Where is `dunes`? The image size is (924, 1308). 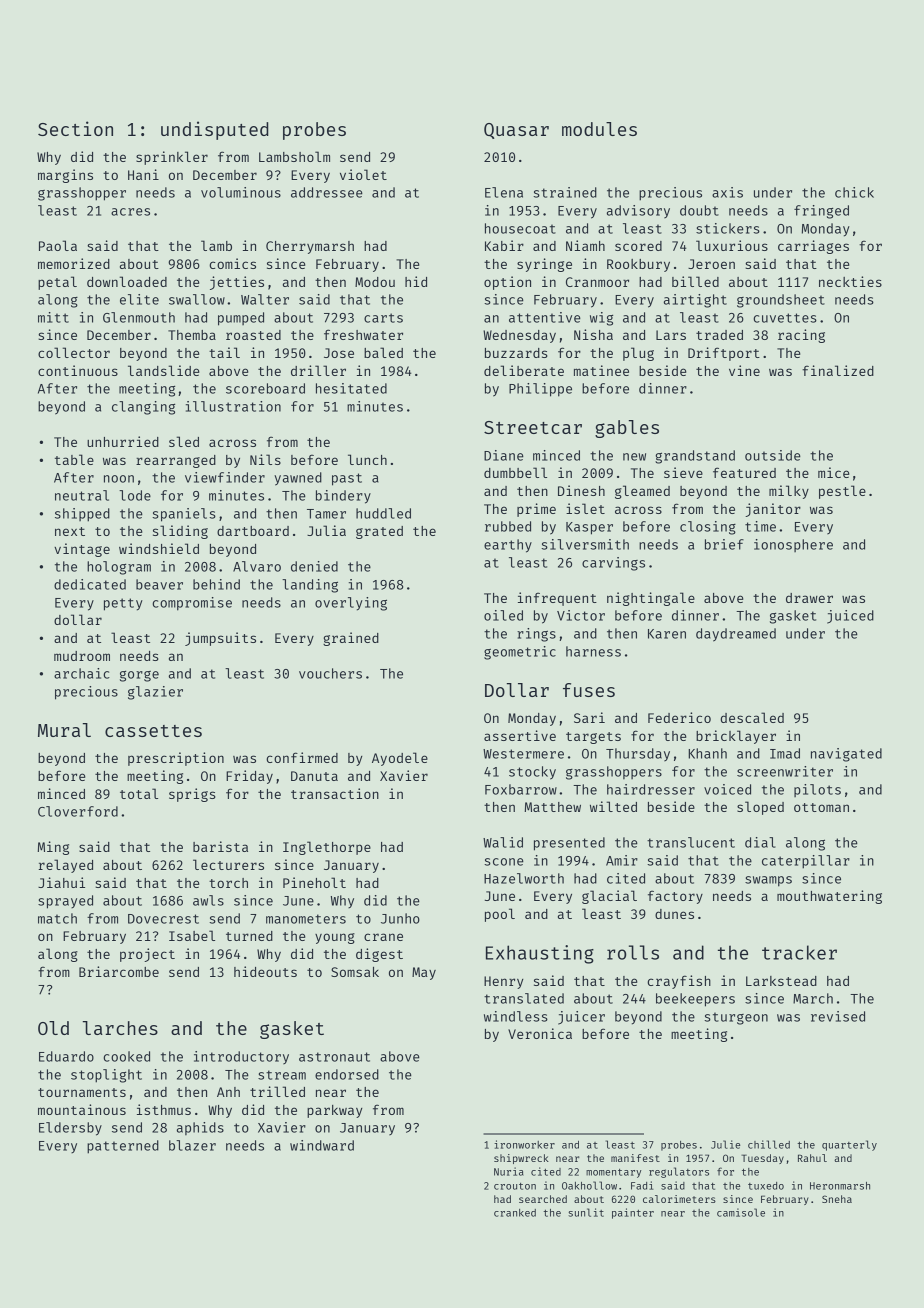 dunes is located at coordinates (674, 914).
